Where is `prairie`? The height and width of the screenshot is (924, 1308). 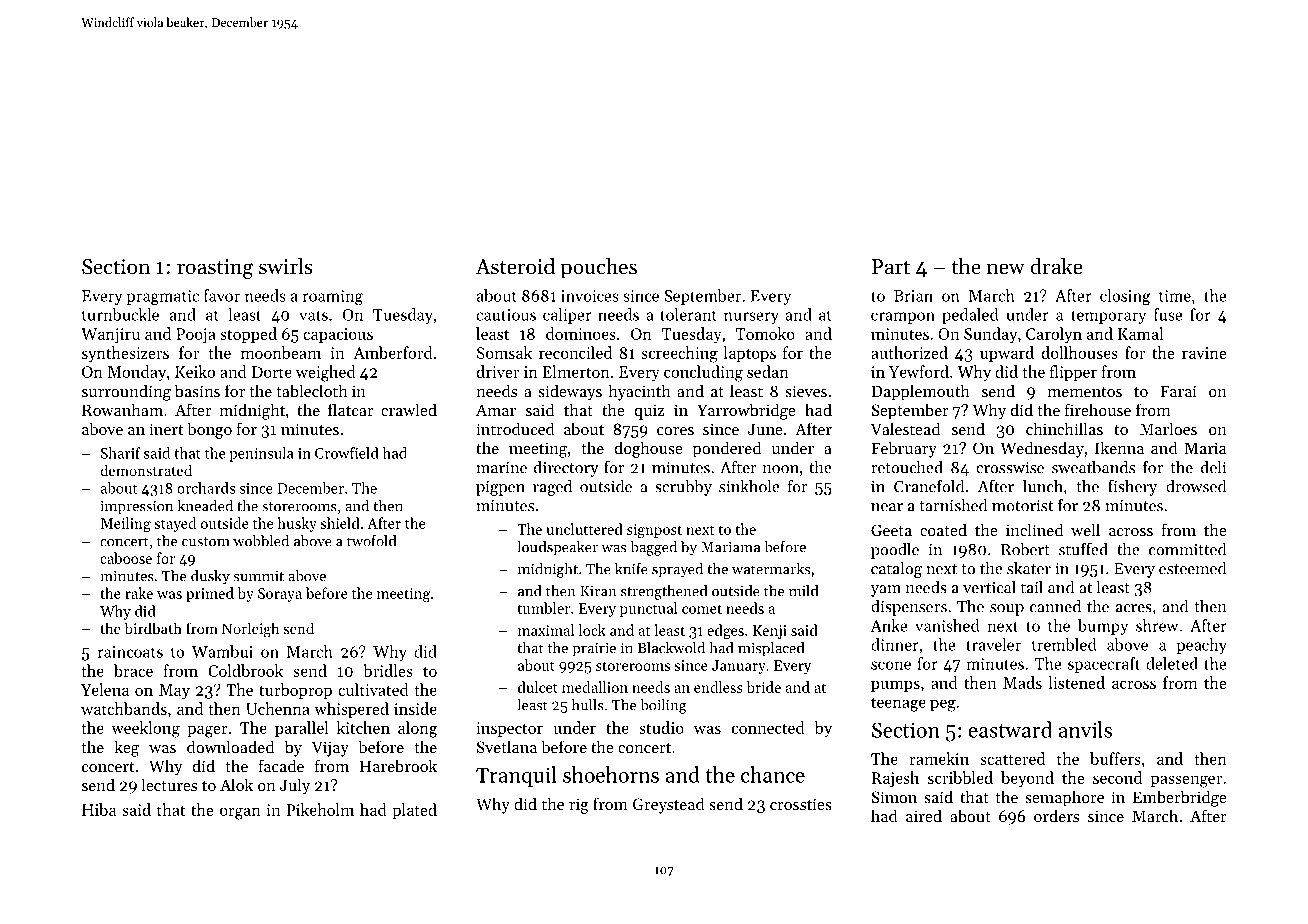 prairie is located at coordinates (594, 649).
